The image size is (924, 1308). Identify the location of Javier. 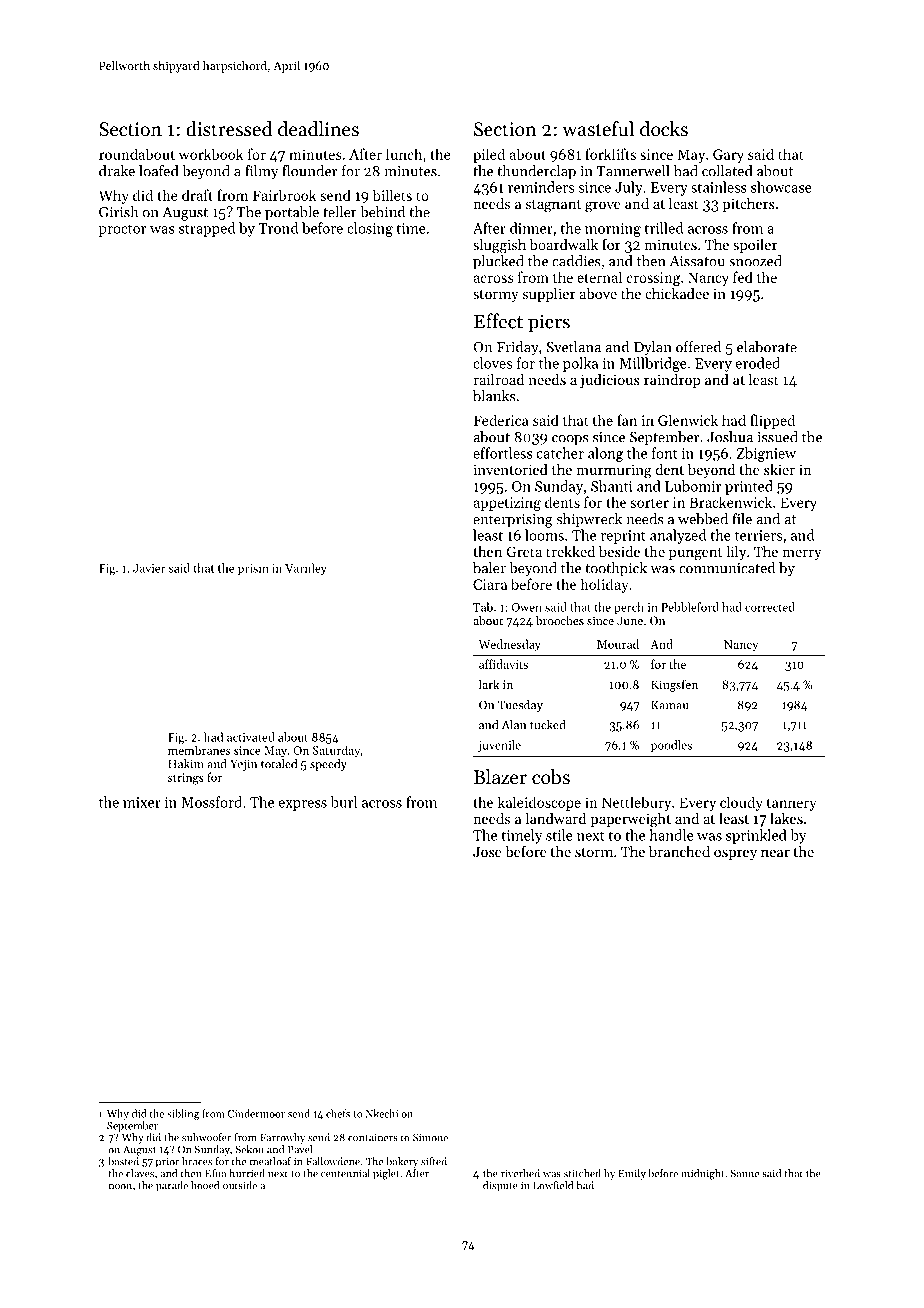
(149, 568).
